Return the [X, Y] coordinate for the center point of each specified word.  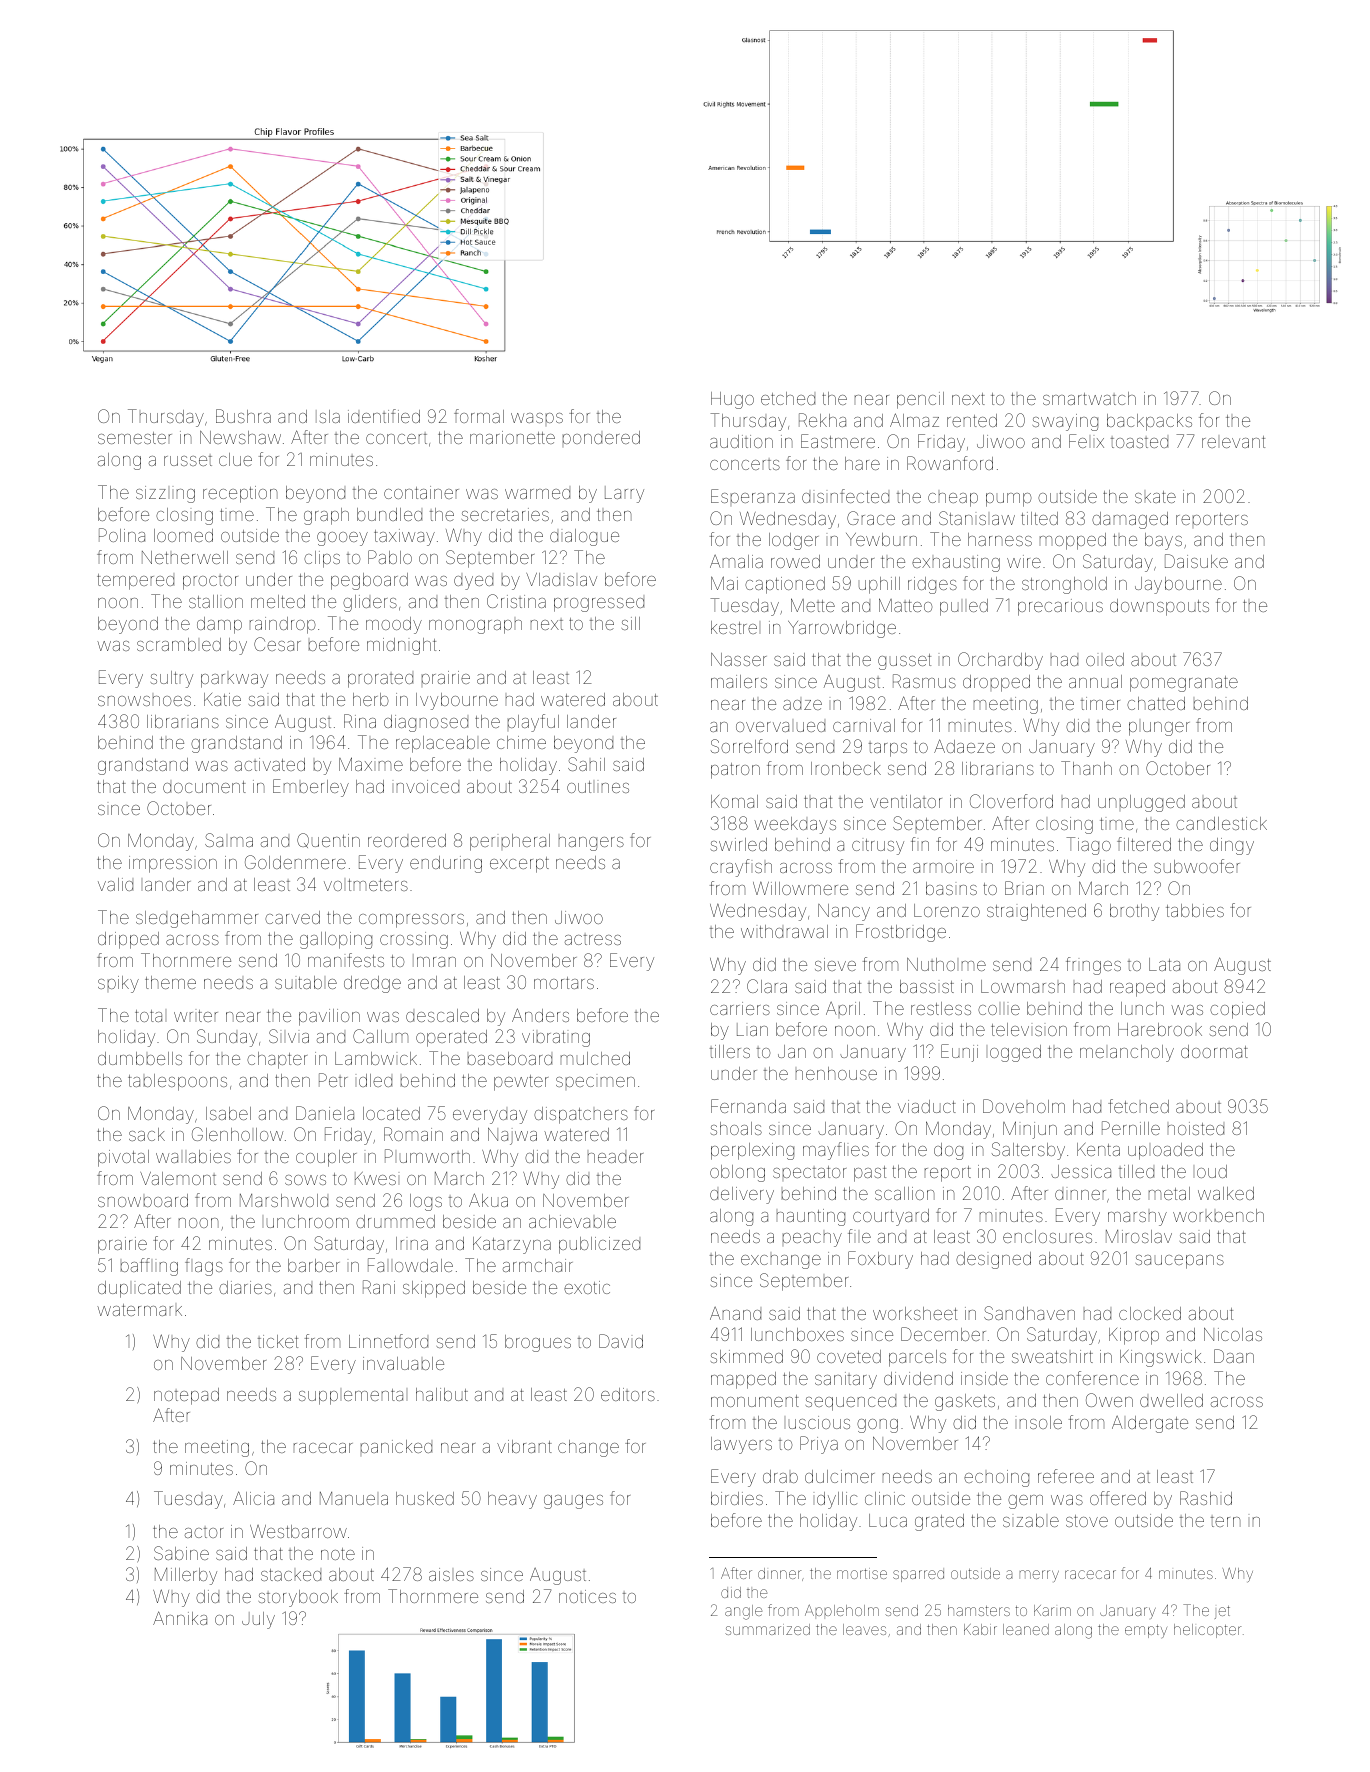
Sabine [181, 1553]
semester [135, 438]
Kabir [980, 1629]
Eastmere [838, 441]
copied [1237, 1010]
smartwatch [1089, 398]
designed [993, 1260]
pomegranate [1184, 684]
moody [394, 625]
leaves [864, 1629]
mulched [595, 1058]
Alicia [253, 1498]
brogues [538, 1343]
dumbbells [140, 1058]
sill [631, 623]
